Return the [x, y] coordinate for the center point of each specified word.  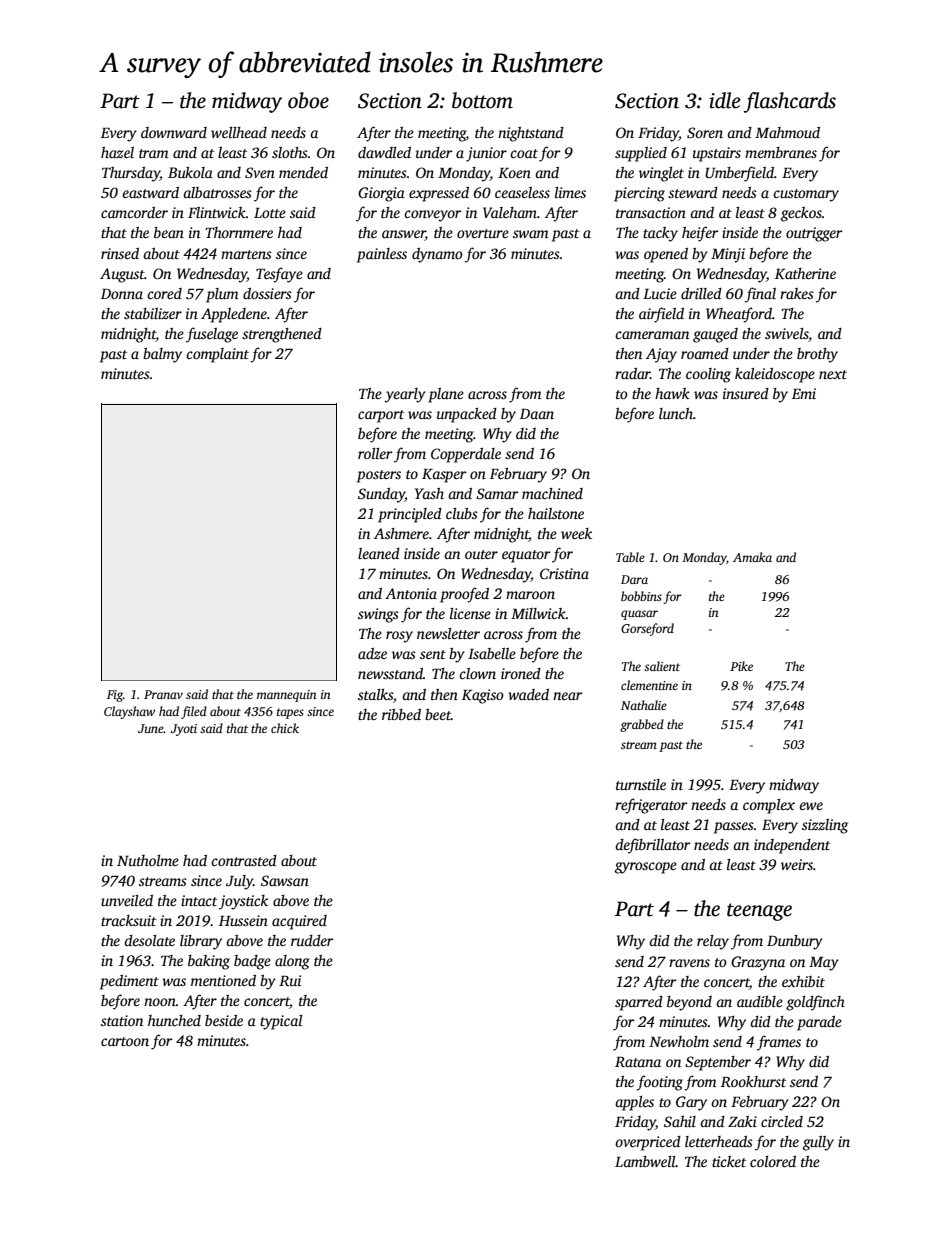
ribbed [401, 714]
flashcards [790, 102]
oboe [308, 100]
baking [209, 962]
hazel [117, 152]
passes [734, 828]
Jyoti [183, 730]
